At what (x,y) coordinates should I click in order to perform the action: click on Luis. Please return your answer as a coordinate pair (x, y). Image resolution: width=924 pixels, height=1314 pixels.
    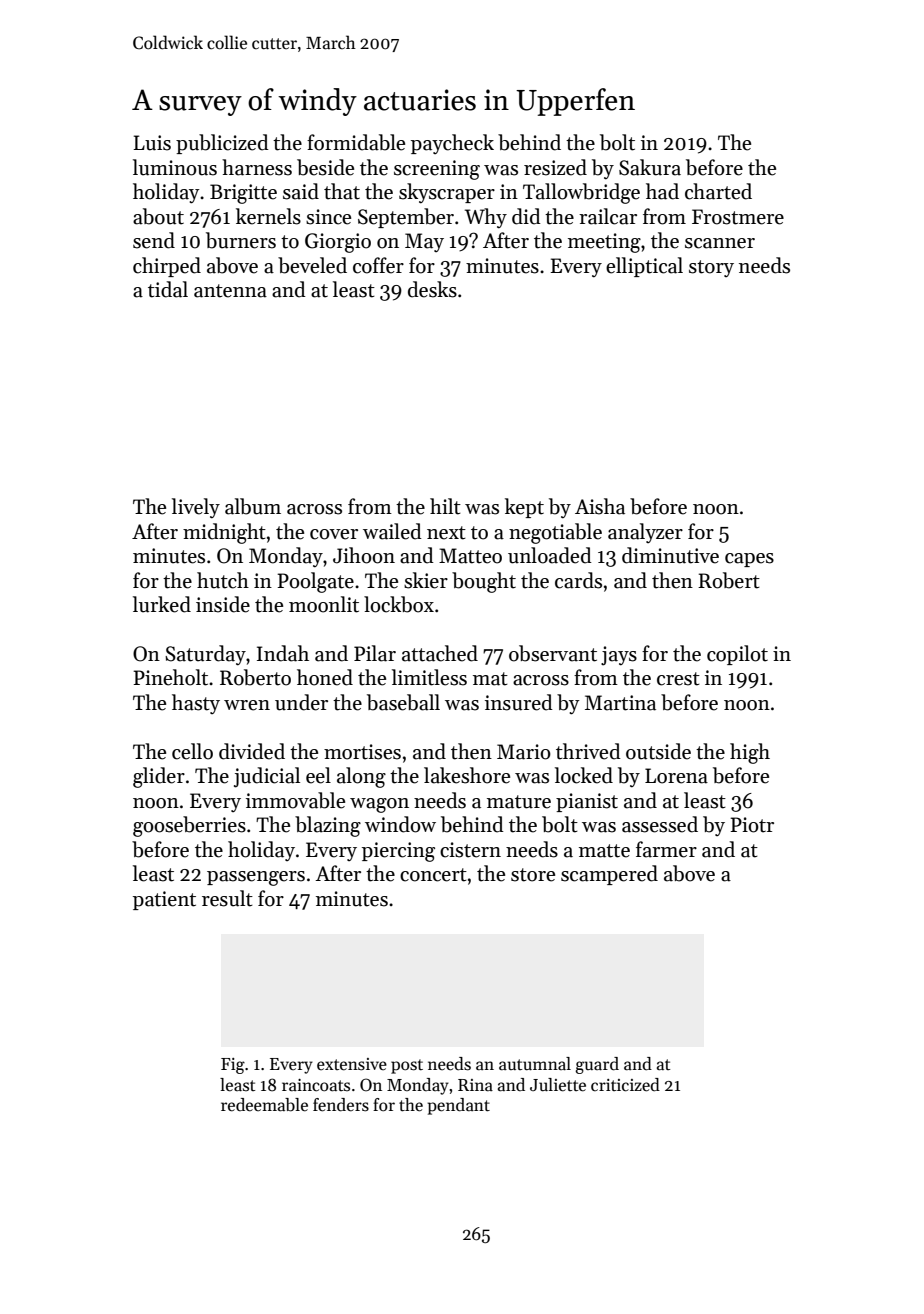
    Looking at the image, I should click on (152, 143).
